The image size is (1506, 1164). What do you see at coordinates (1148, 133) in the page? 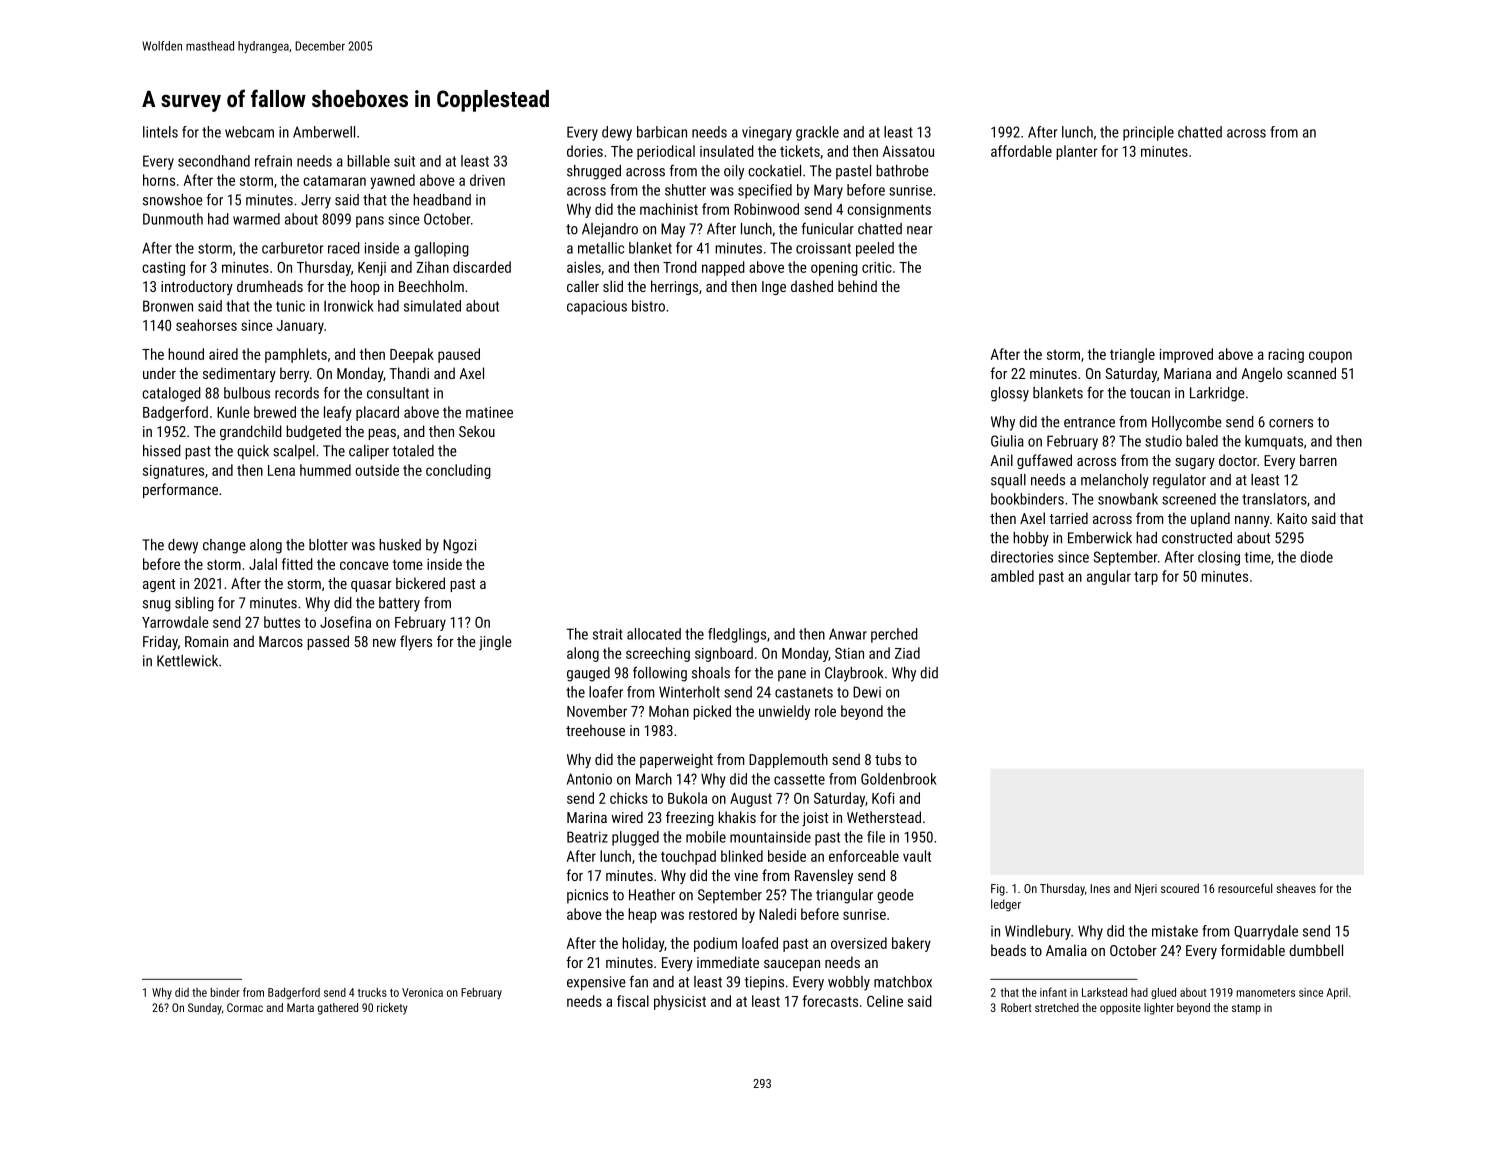
I see `principle` at bounding box center [1148, 133].
